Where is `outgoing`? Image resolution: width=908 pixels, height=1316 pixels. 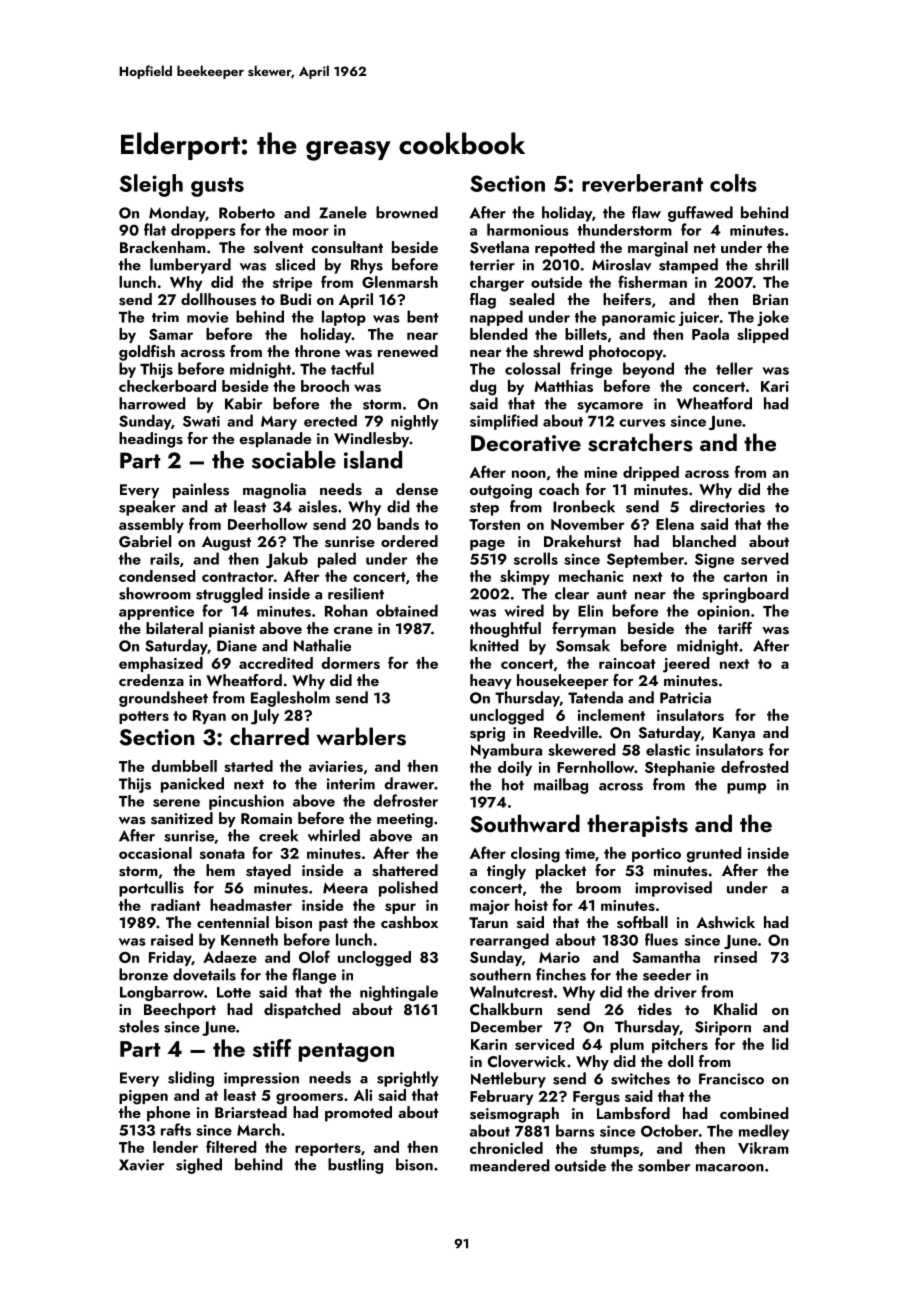
outgoing is located at coordinates (501, 491).
